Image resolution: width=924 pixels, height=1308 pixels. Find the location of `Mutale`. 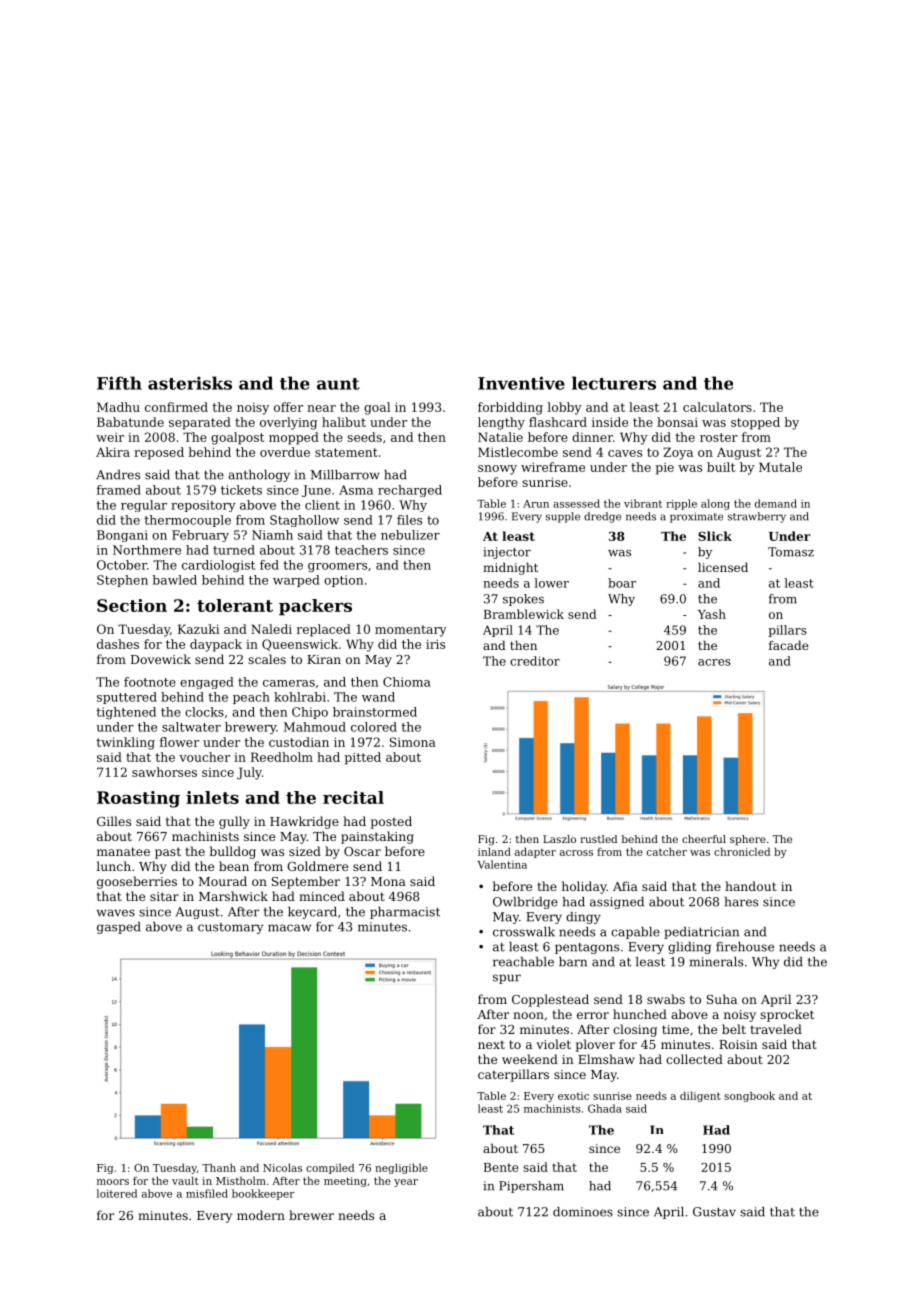

Mutale is located at coordinates (780, 467).
